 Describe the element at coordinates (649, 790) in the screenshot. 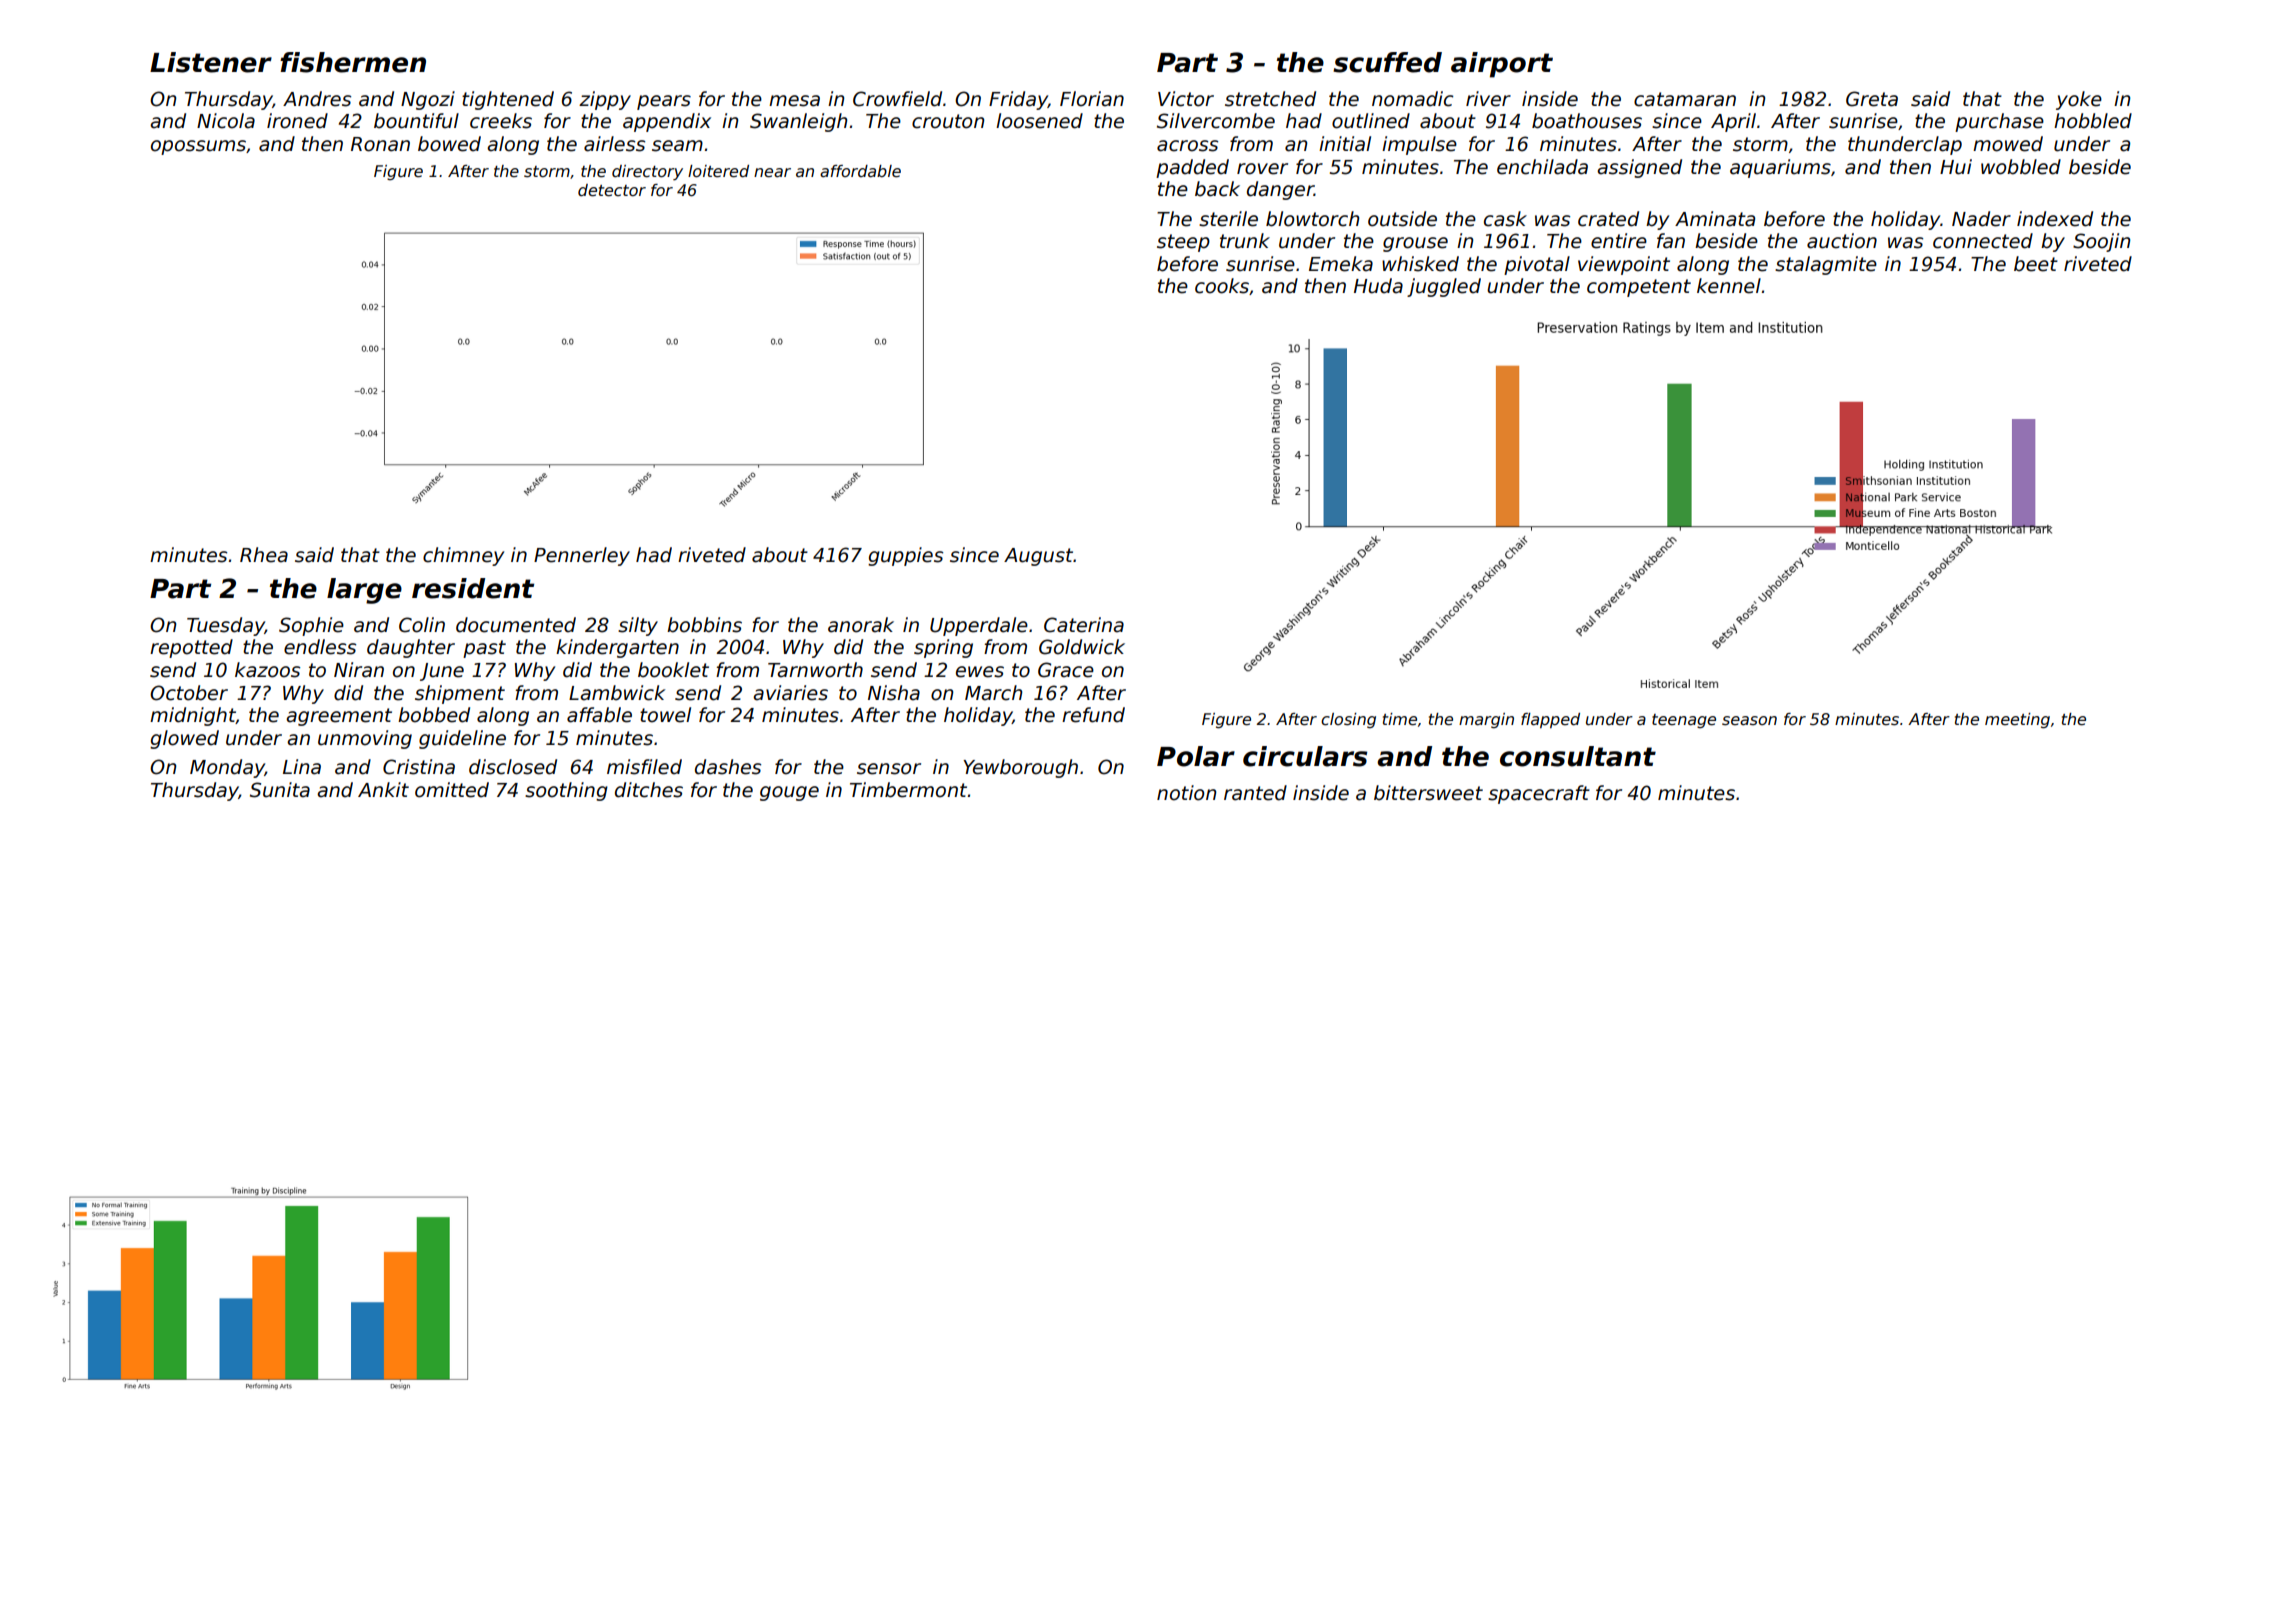

I see `ditches` at that location.
